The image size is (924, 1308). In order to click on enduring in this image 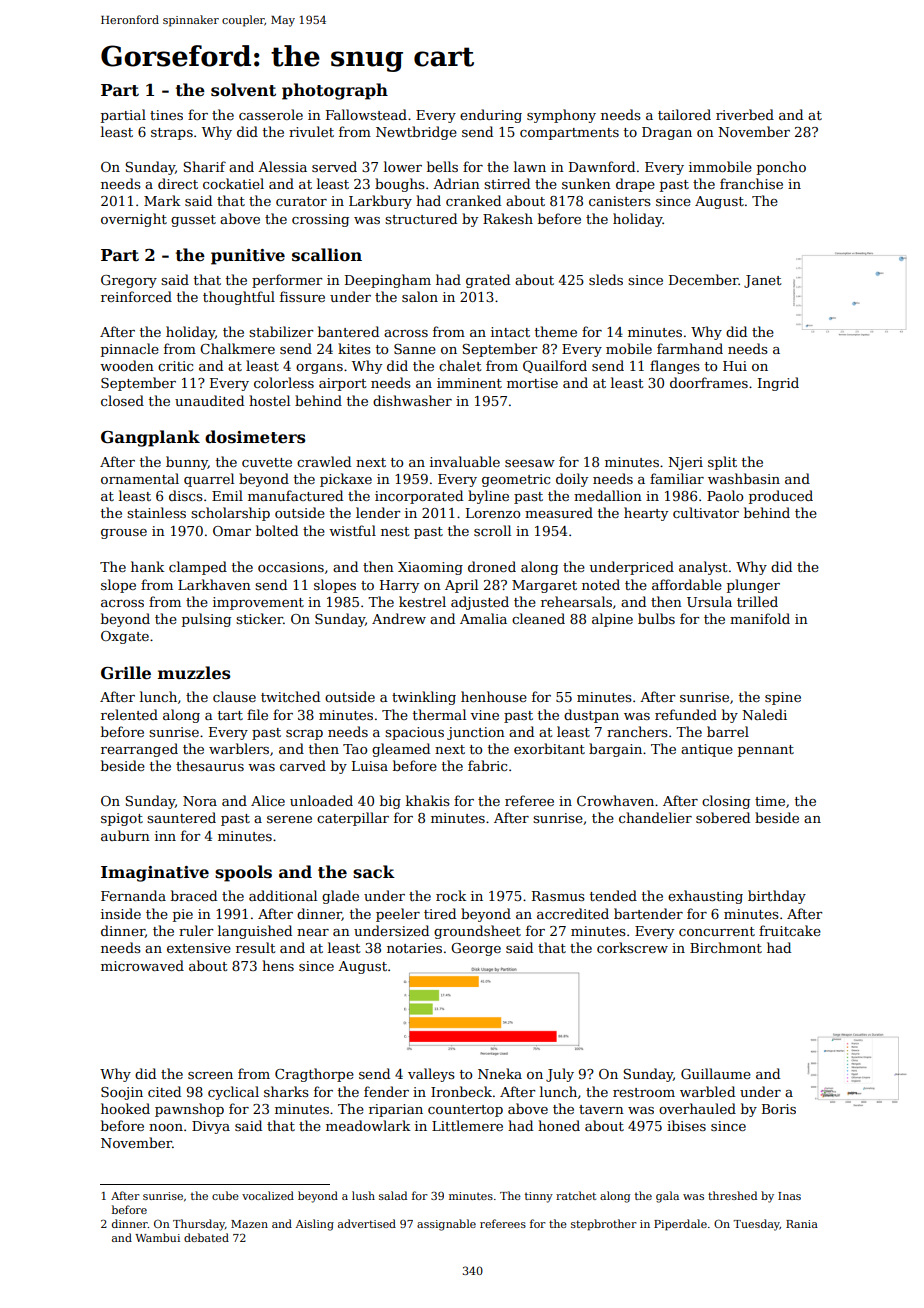, I will do `click(491, 116)`.
